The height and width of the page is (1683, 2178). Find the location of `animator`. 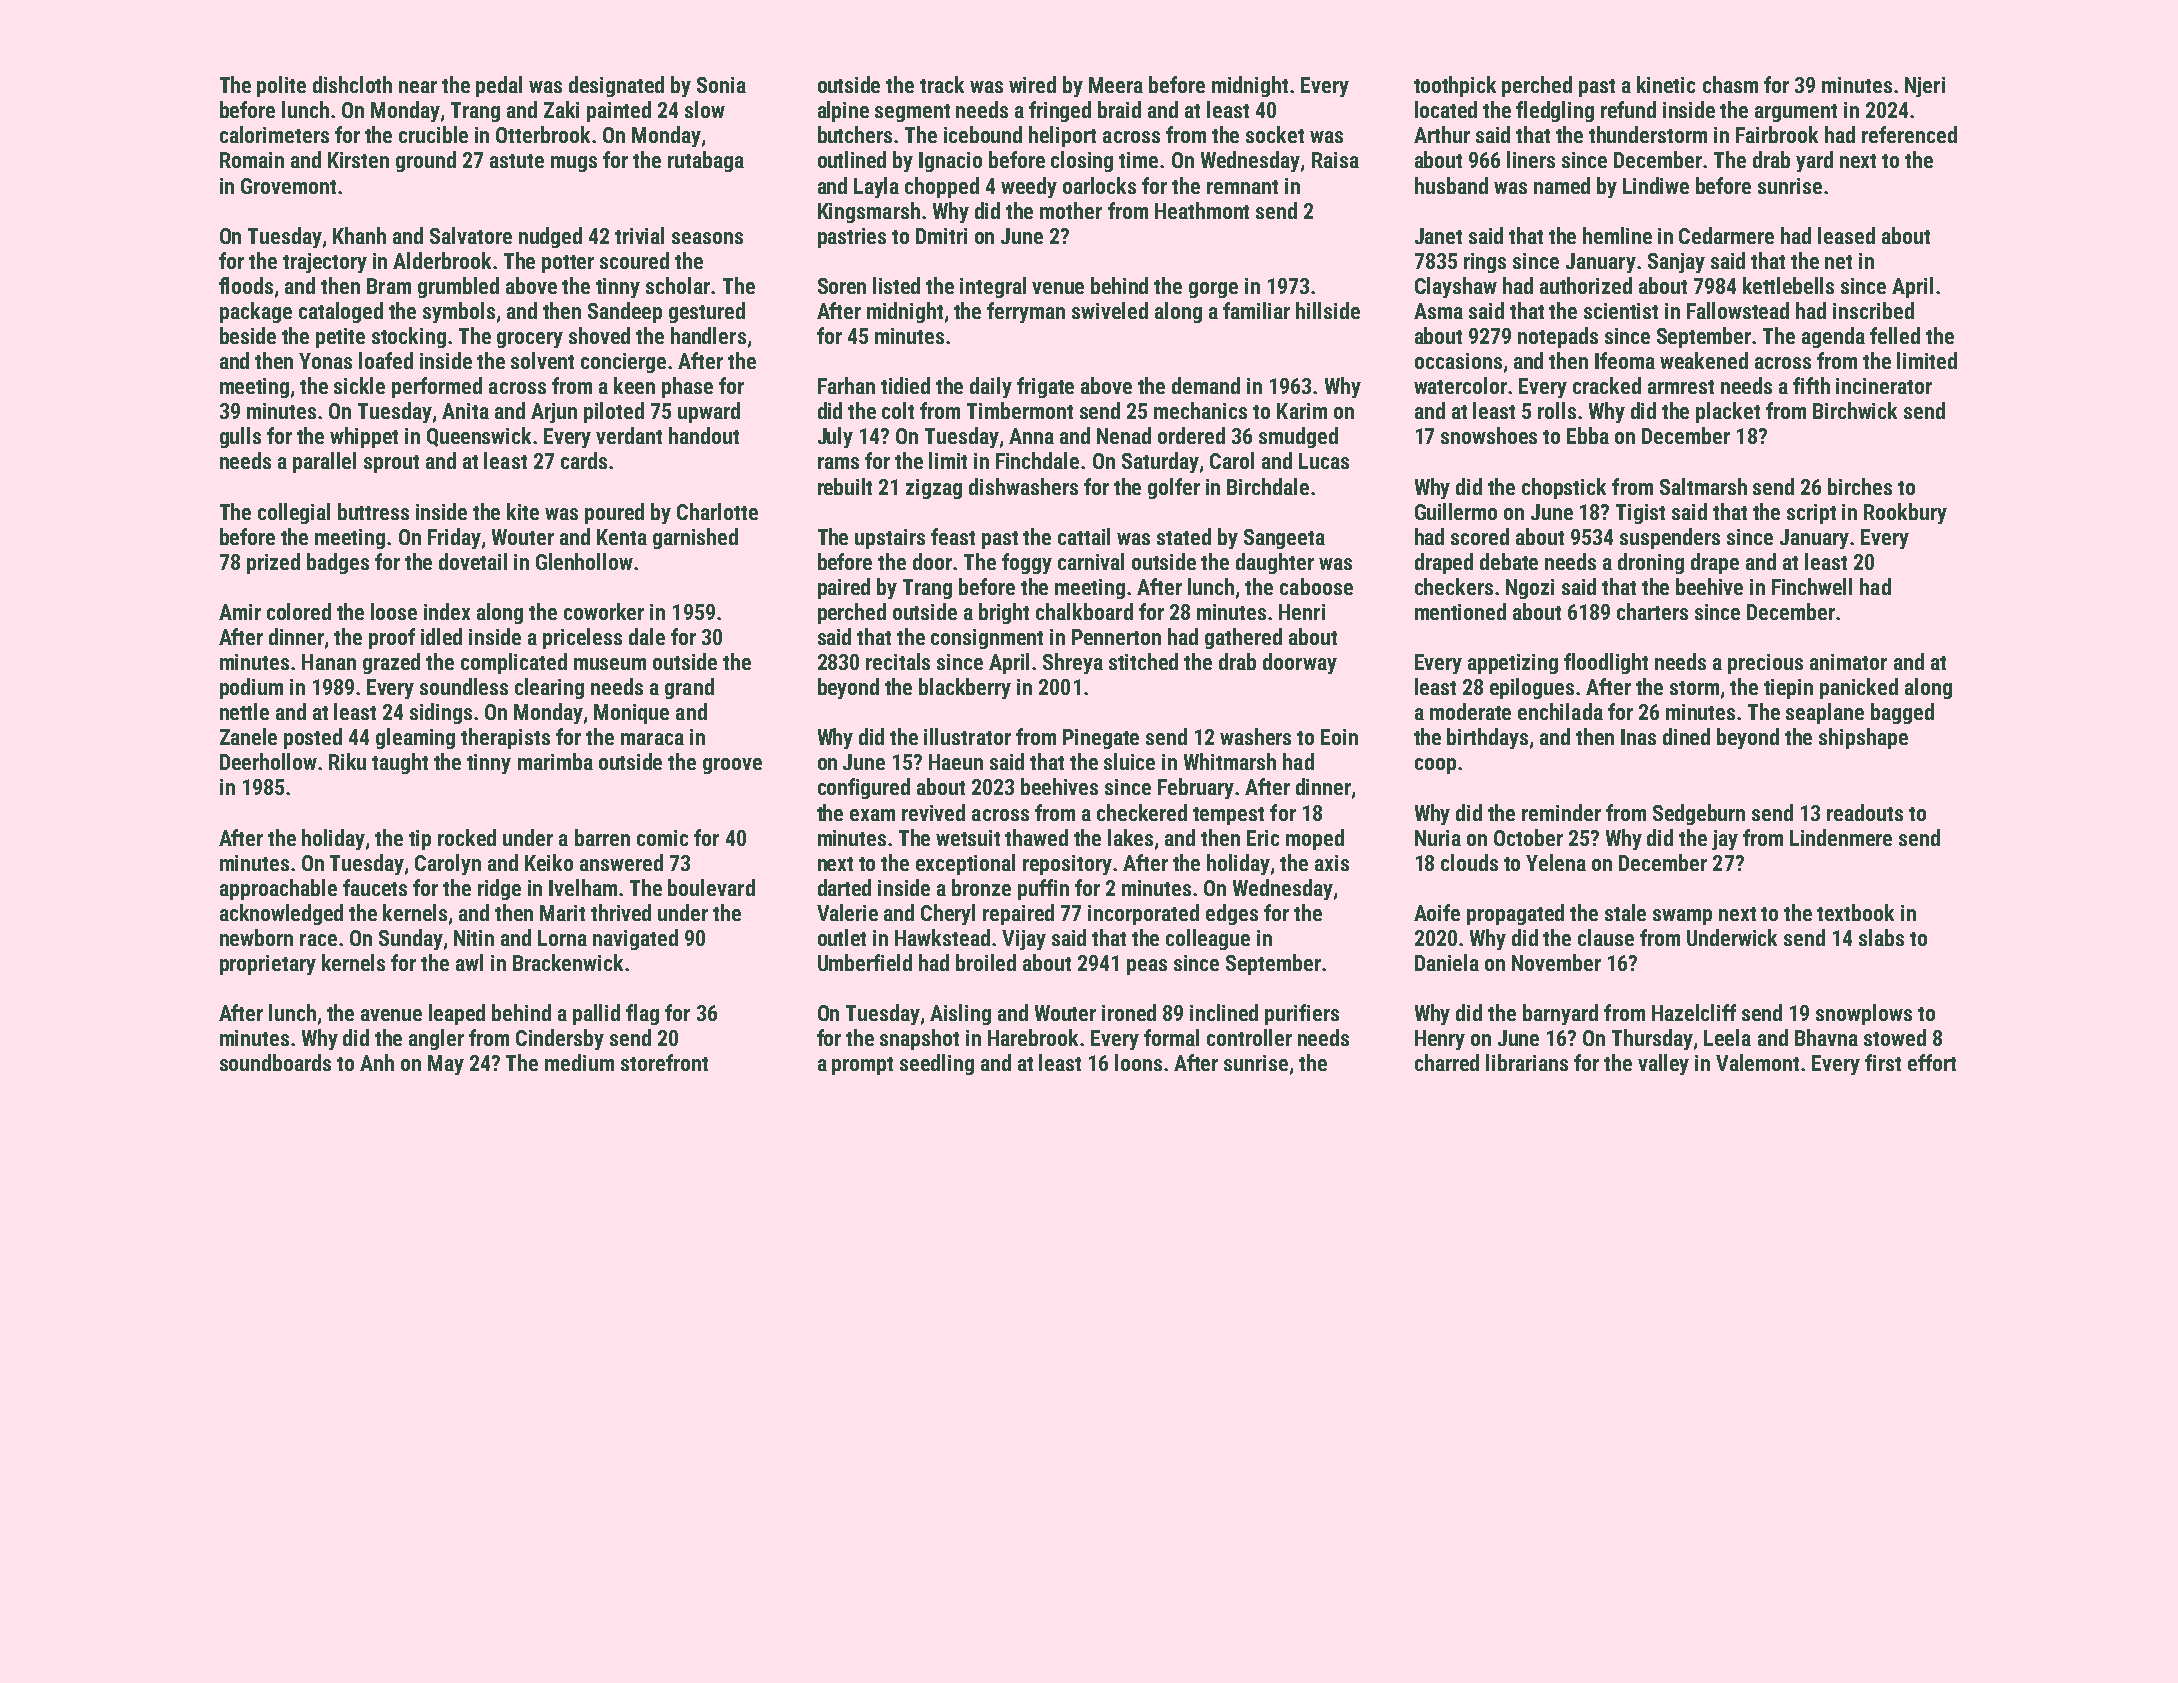

animator is located at coordinates (1848, 662).
